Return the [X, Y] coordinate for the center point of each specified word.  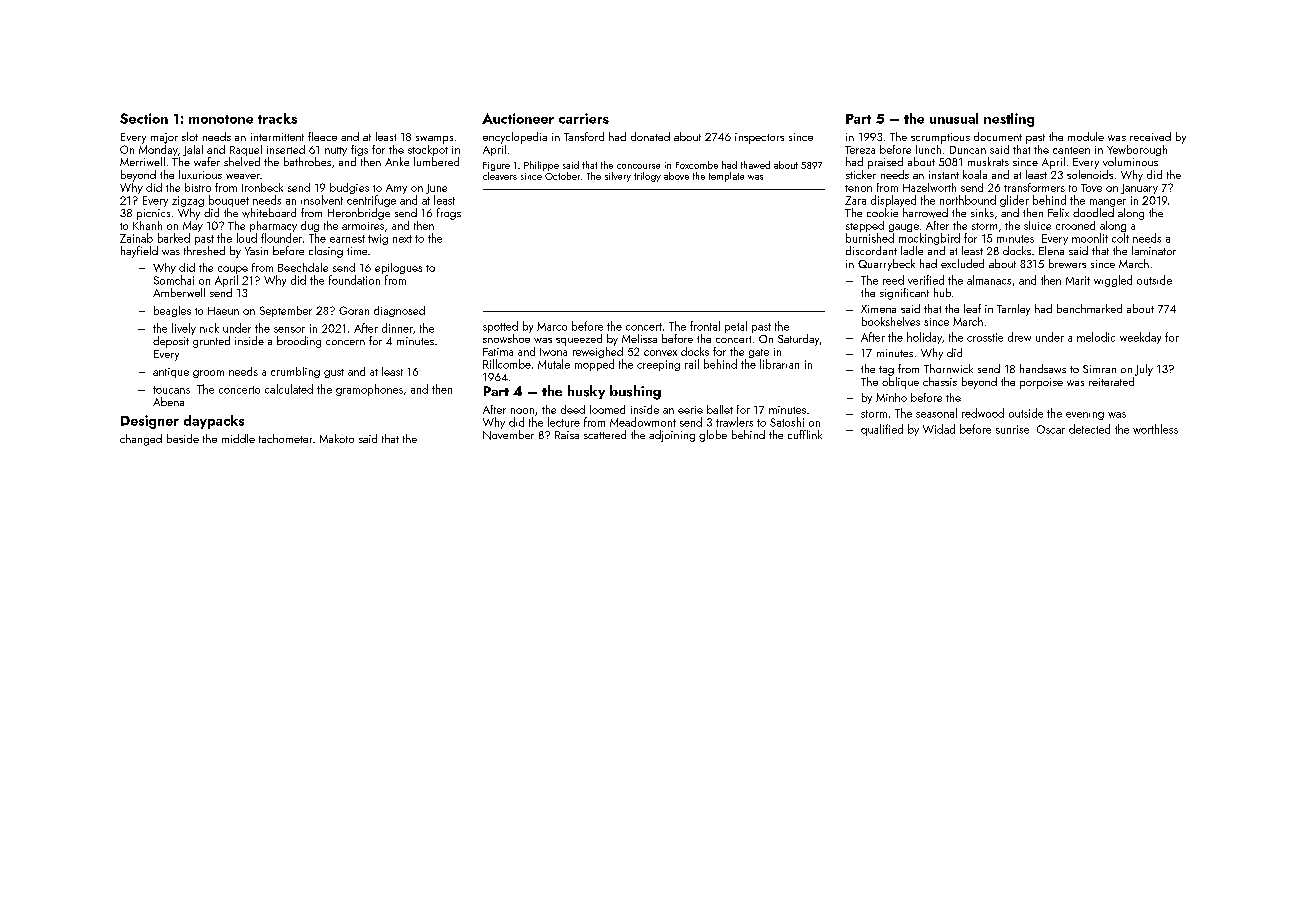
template [726, 177]
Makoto [337, 438]
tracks [277, 118]
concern [345, 342]
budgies [349, 188]
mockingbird [929, 239]
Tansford [584, 136]
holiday [924, 338]
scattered [605, 434]
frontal [705, 326]
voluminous [1130, 161]
